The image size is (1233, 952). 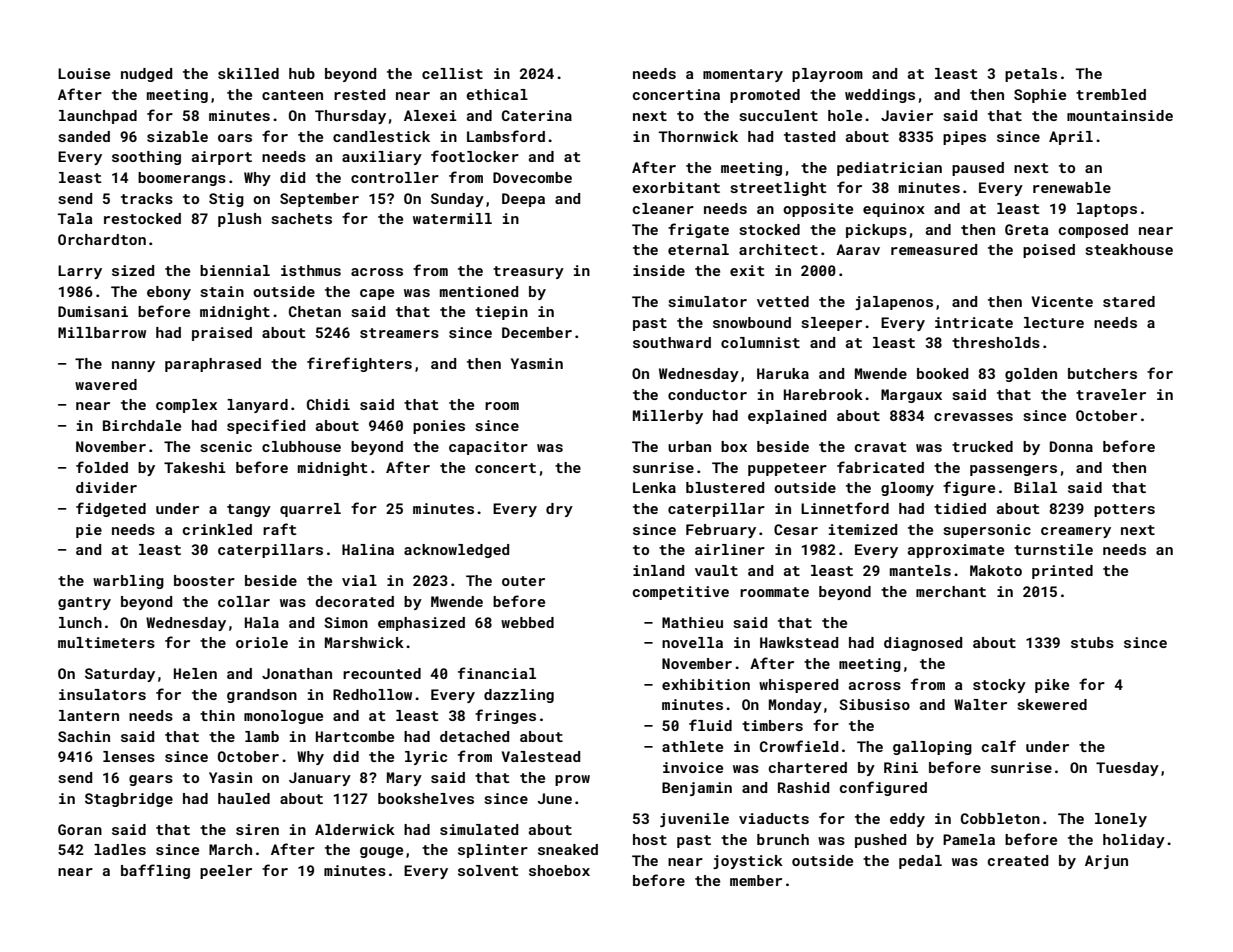 I want to click on plush, so click(x=239, y=220).
